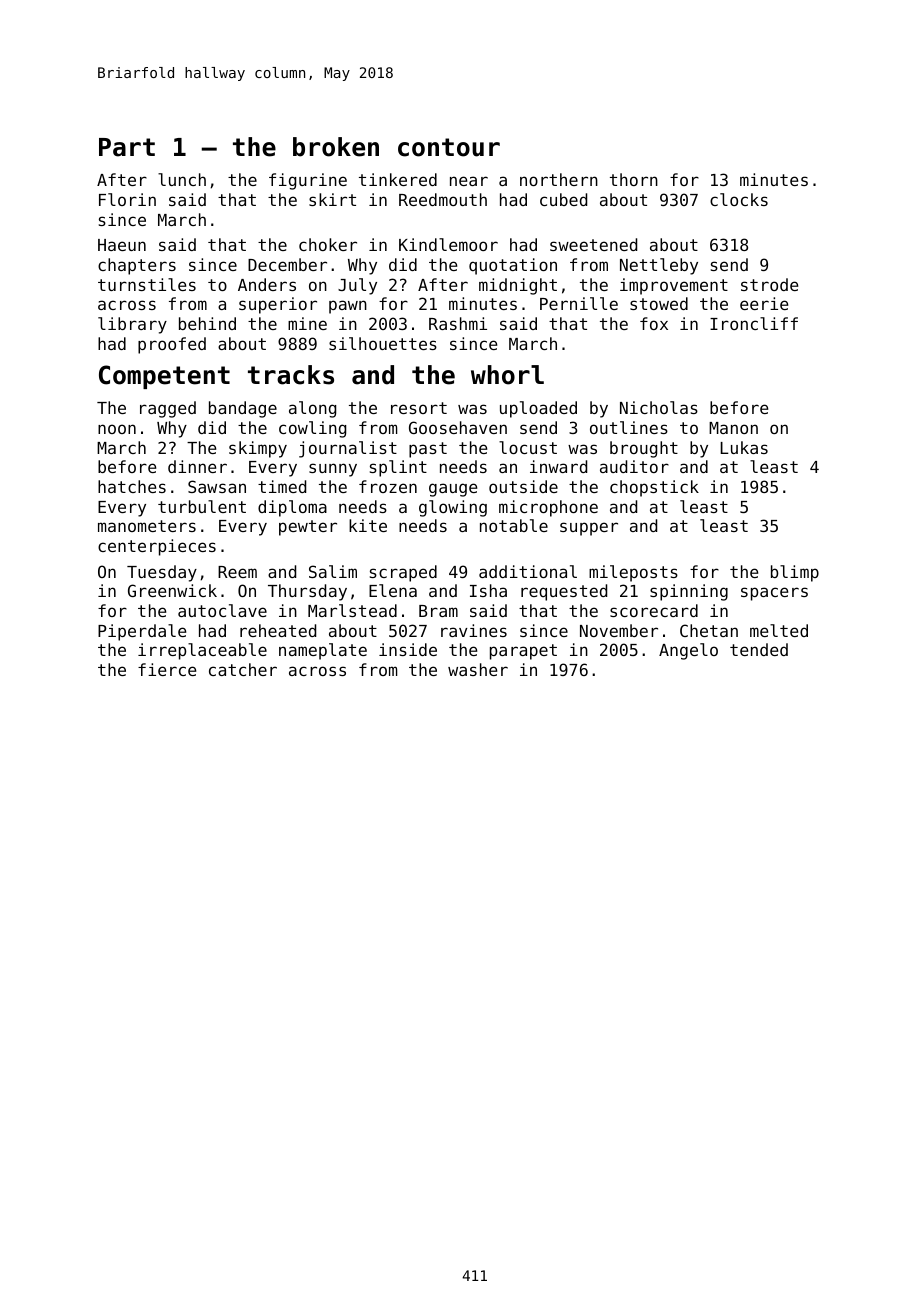  What do you see at coordinates (383, 343) in the screenshot?
I see `silhouettes` at bounding box center [383, 343].
